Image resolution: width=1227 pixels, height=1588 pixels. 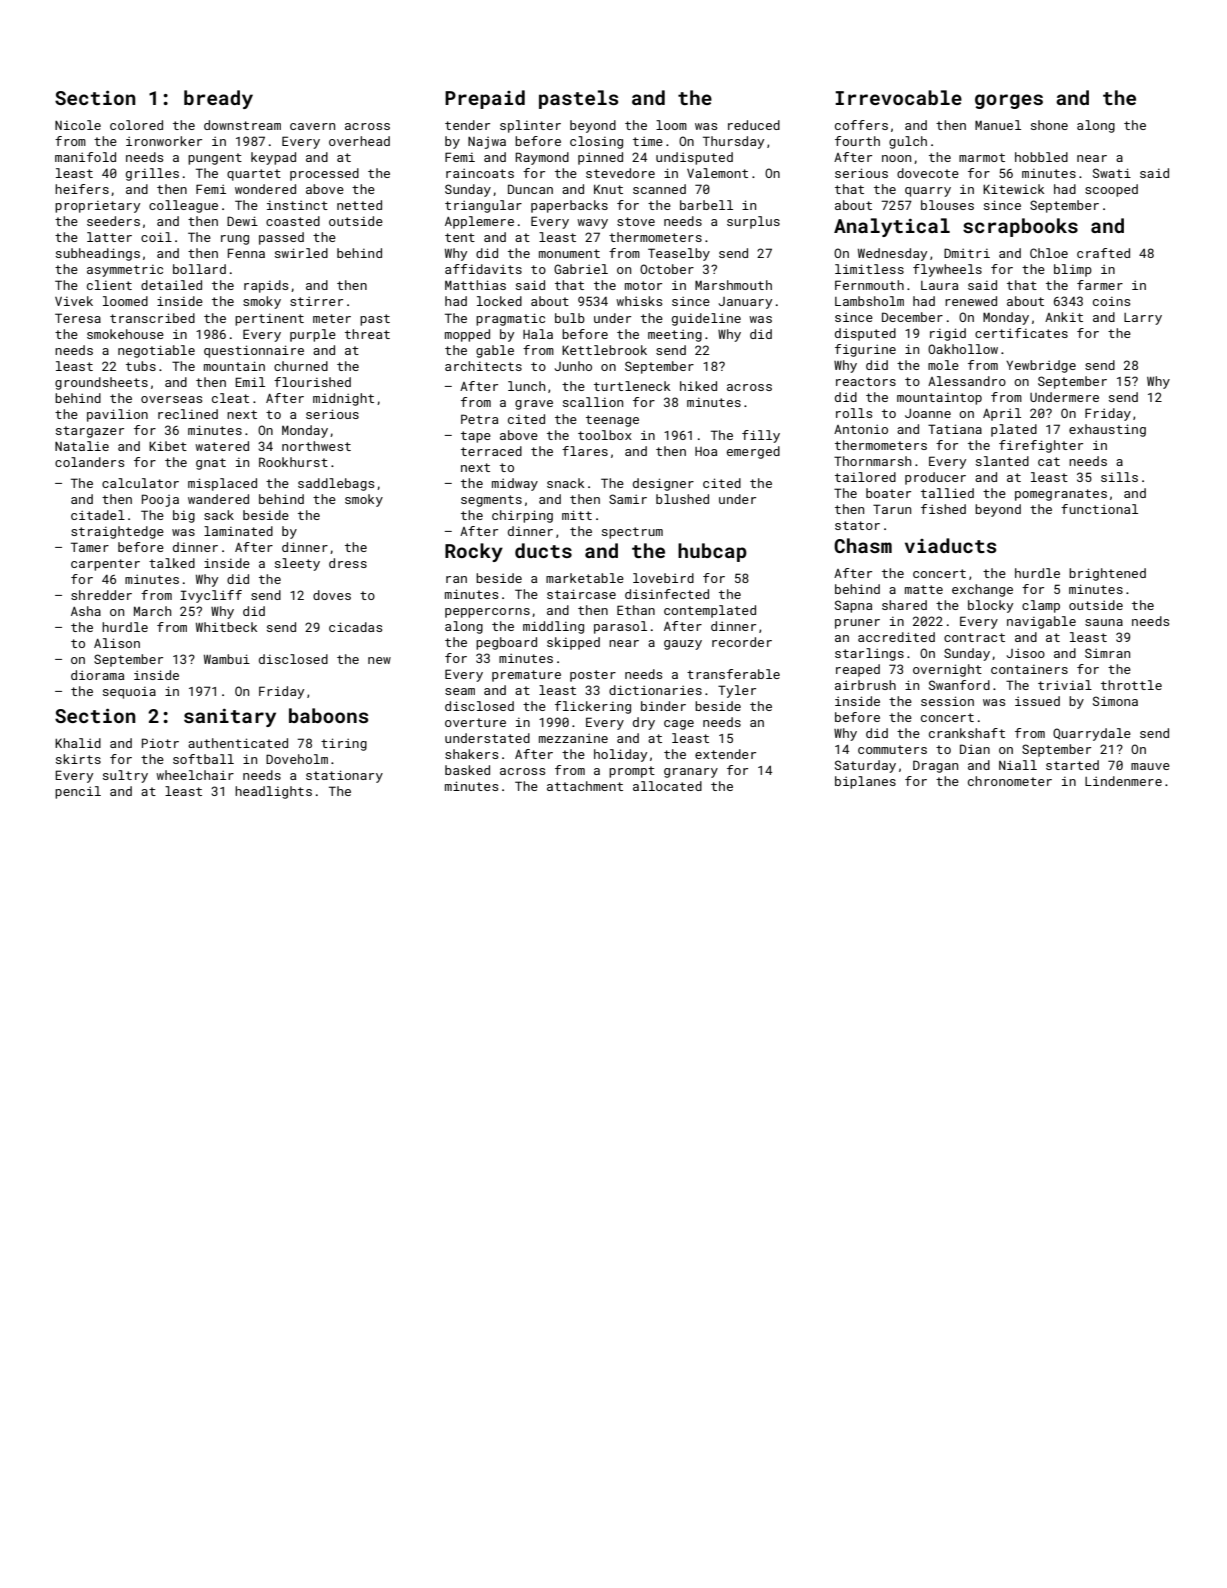 What do you see at coordinates (1061, 495) in the screenshot?
I see `pomegranates` at bounding box center [1061, 495].
